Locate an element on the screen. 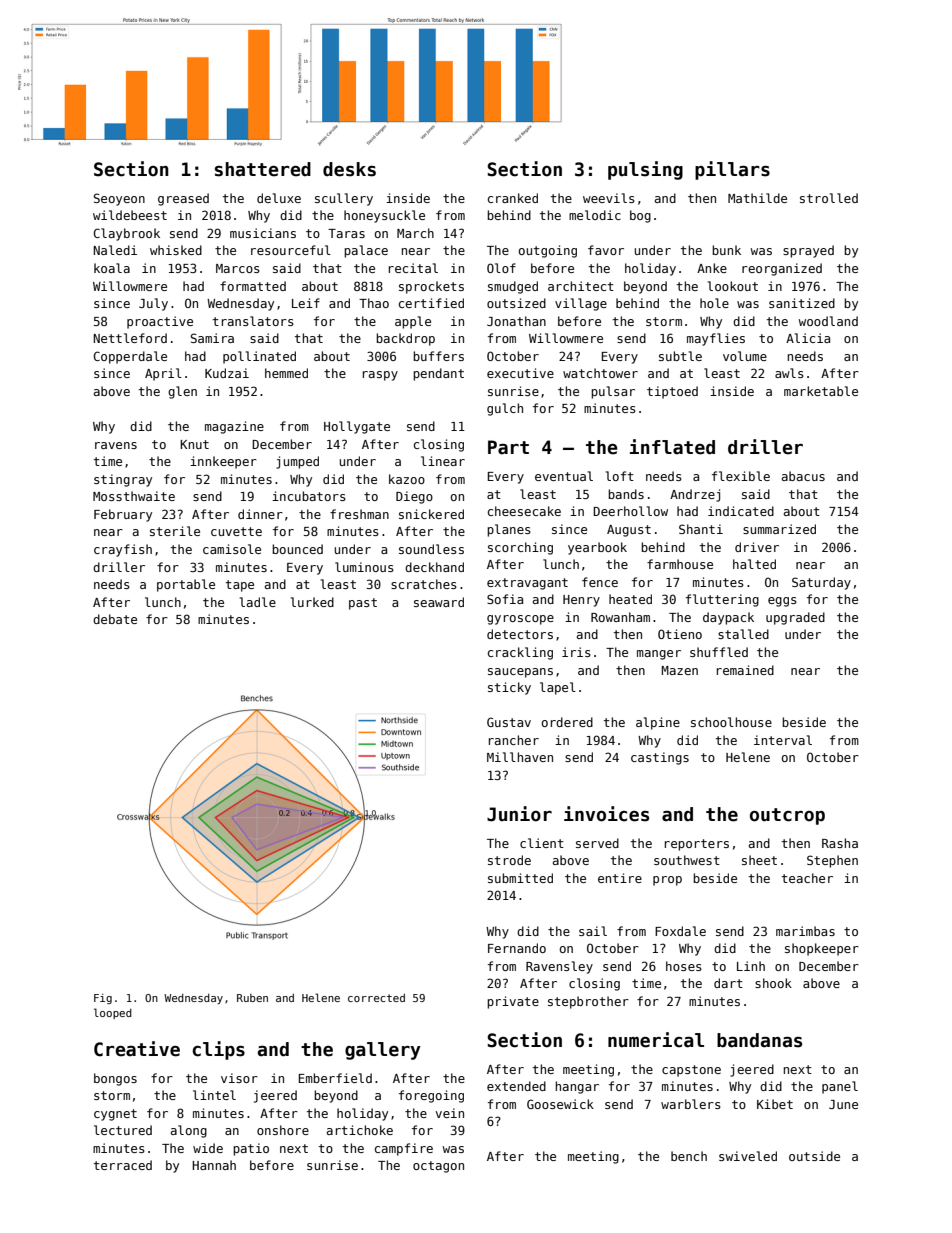 The width and height of the screenshot is (952, 1233). Hannah is located at coordinates (214, 1165).
